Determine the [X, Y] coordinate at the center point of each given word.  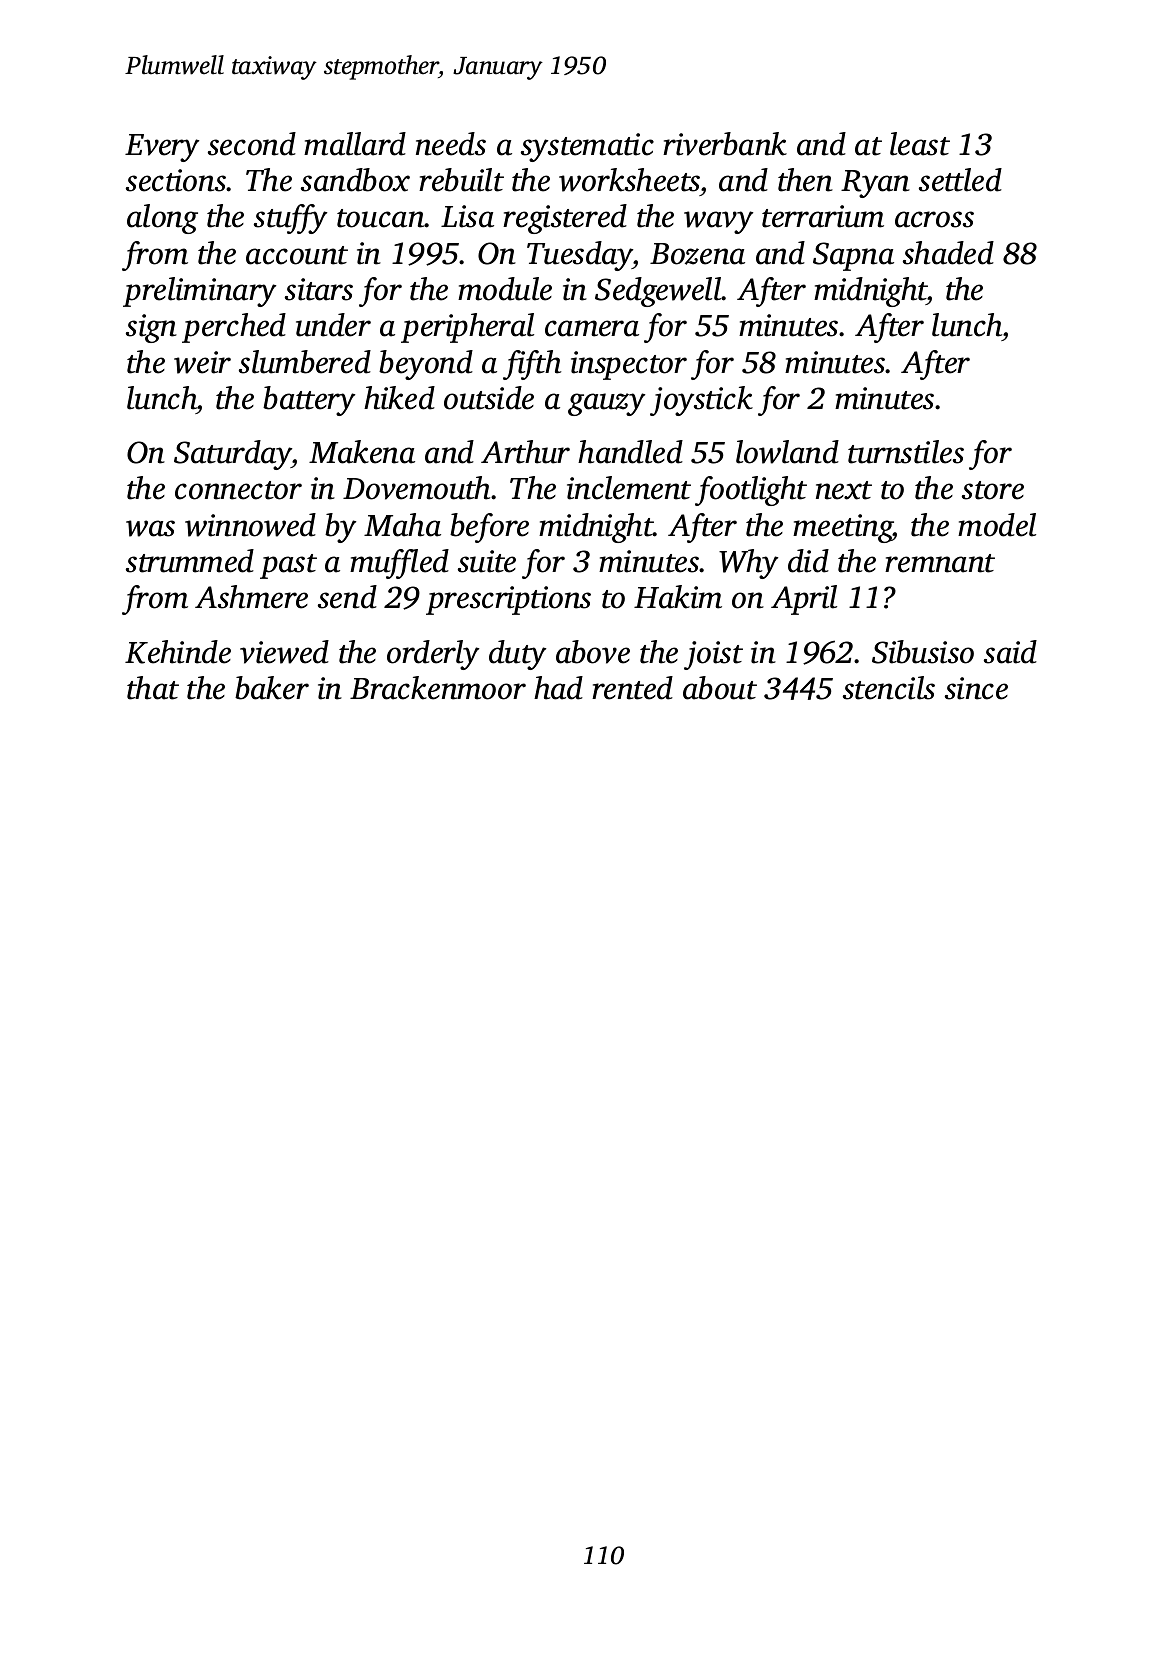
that [153, 688]
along [162, 219]
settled [960, 180]
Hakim [678, 597]
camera [592, 328]
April [804, 600]
